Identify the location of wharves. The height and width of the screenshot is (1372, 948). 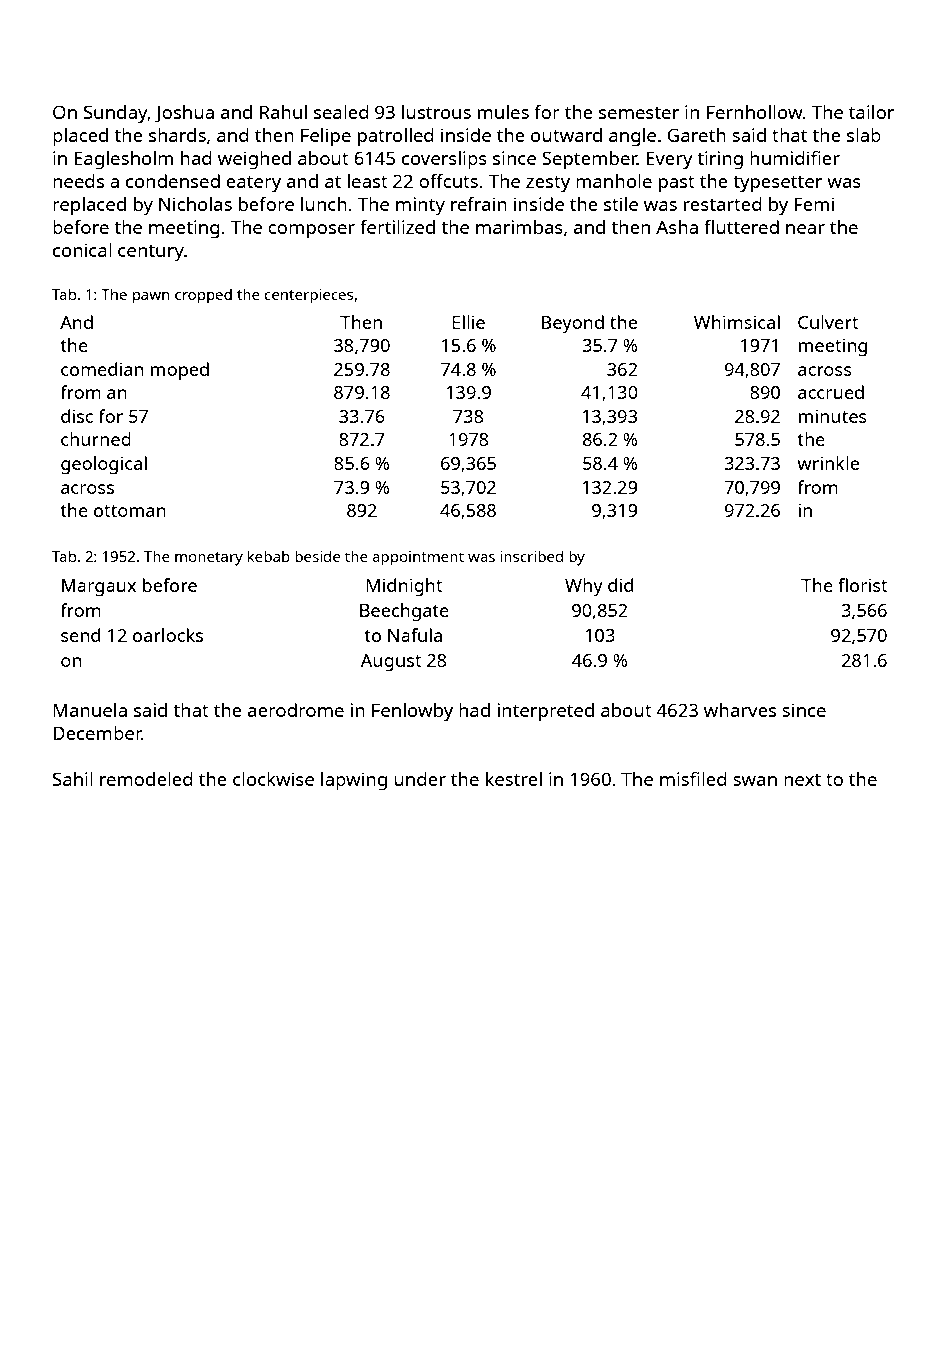
(740, 710).
